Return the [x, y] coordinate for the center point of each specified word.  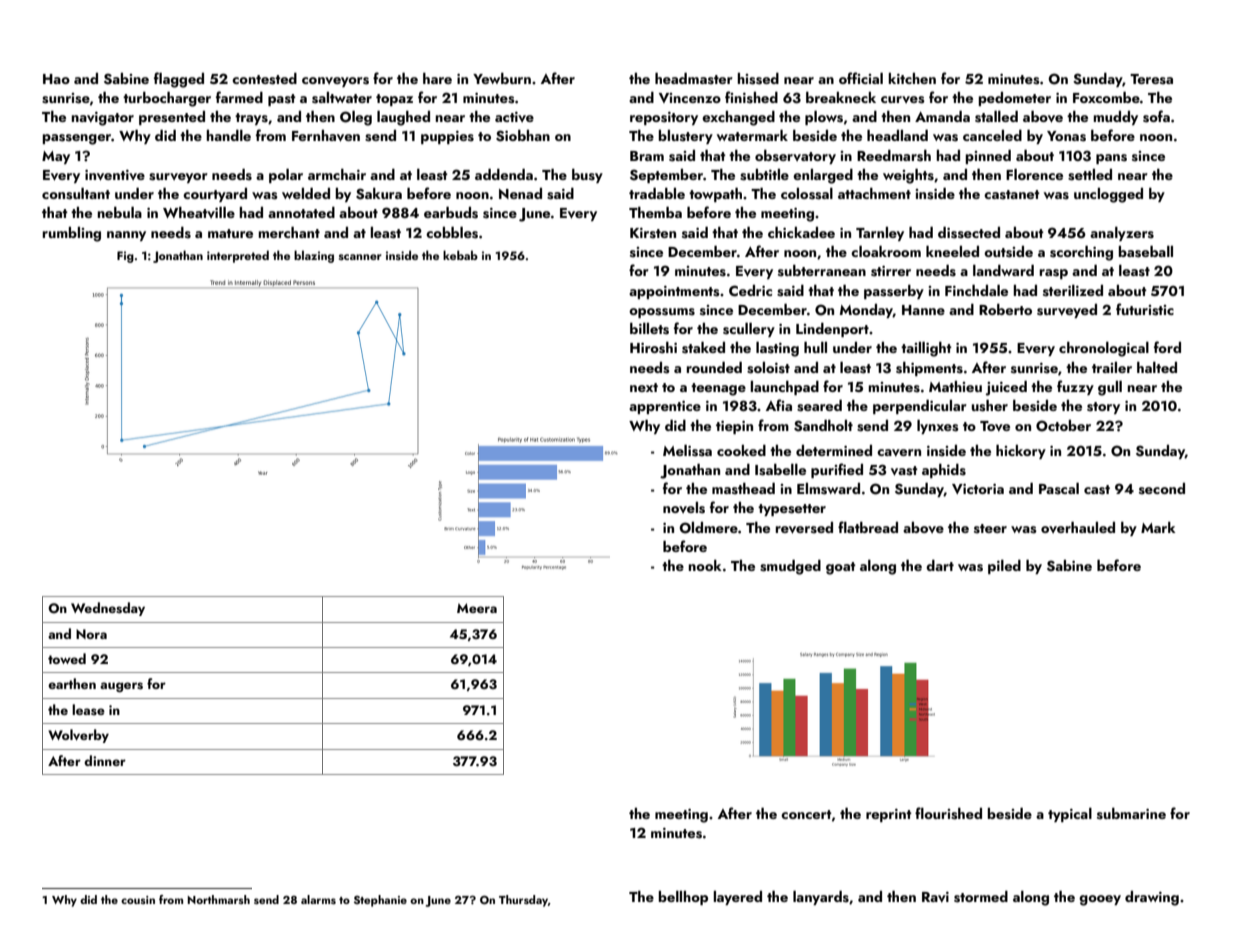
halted [1157, 367]
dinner [105, 760]
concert [806, 814]
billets [649, 329]
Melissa [687, 451]
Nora [91, 634]
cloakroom [886, 251]
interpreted [238, 256]
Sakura [379, 194]
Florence [1034, 174]
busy [587, 176]
